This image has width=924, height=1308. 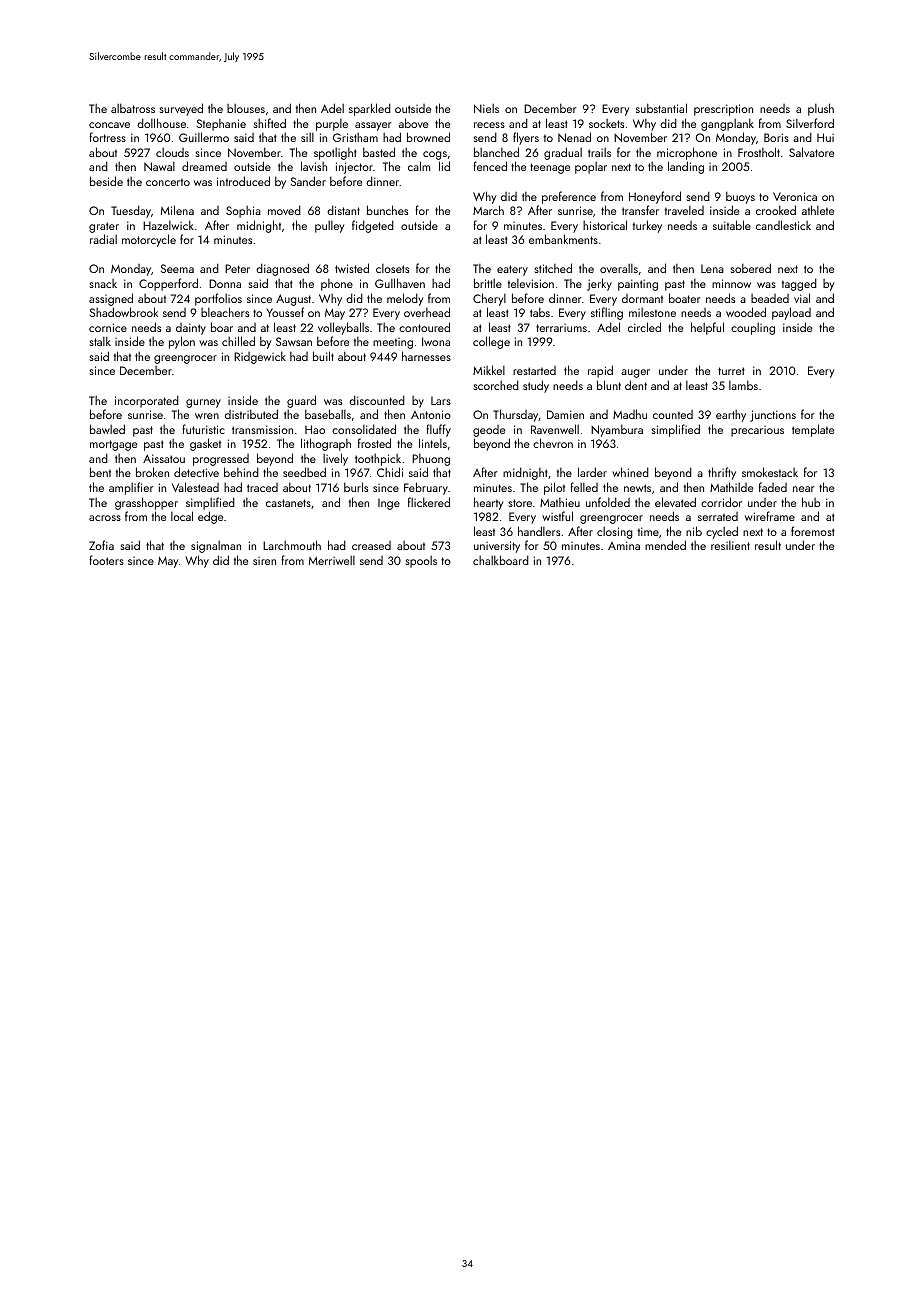 I want to click on resilient, so click(x=730, y=545).
